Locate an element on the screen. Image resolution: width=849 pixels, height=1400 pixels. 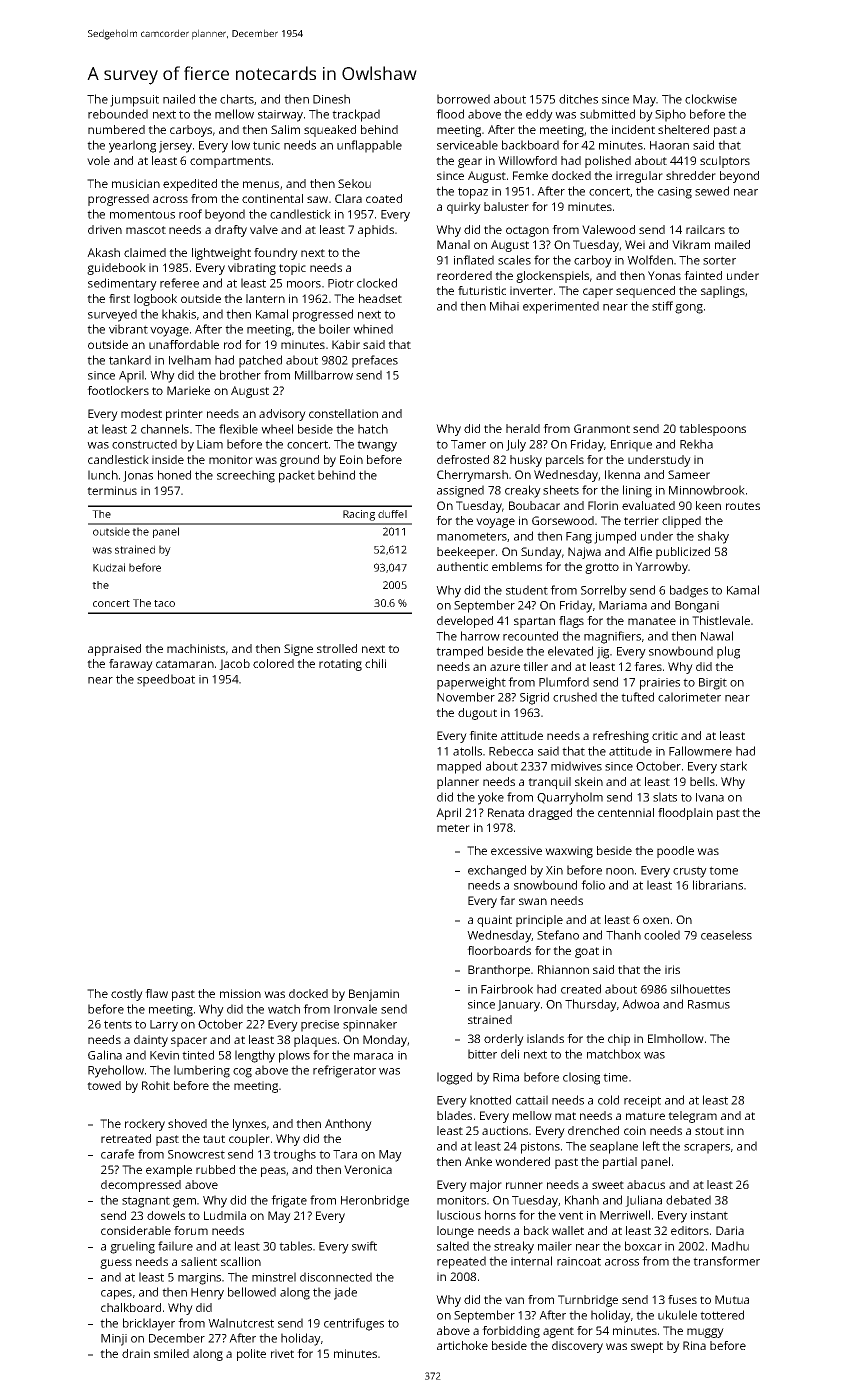
ceaseless is located at coordinates (726, 935).
